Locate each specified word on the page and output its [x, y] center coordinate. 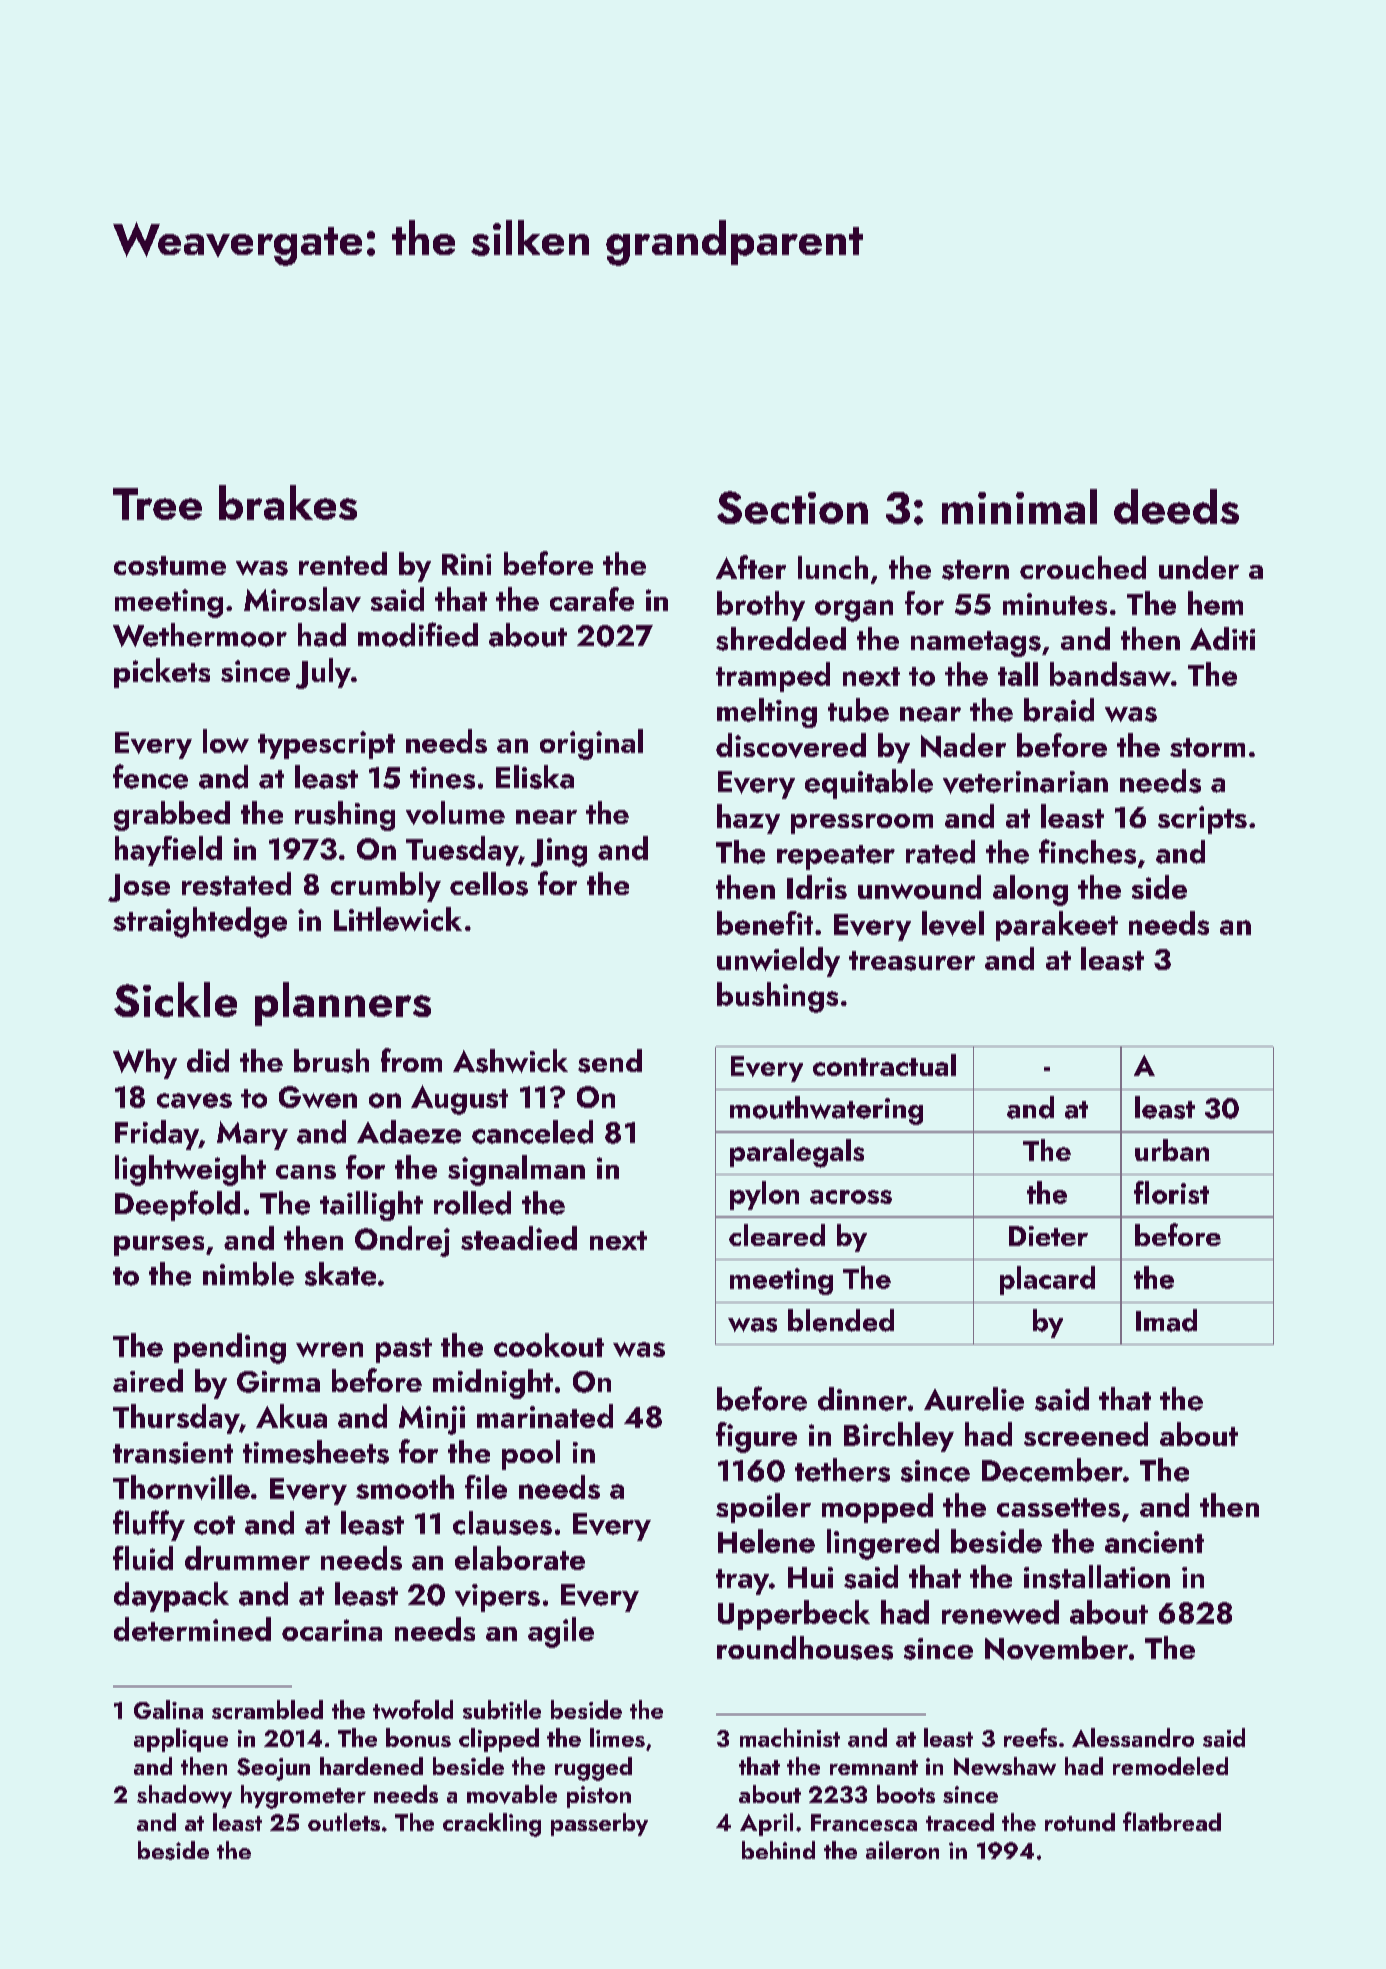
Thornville [181, 1487]
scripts [1202, 820]
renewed [1000, 1612]
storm [1207, 747]
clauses [502, 1523]
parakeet [1057, 926]
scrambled [267, 1709]
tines [442, 778]
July [323, 673]
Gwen [318, 1097]
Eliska [535, 777]
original [591, 744]
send [610, 1061]
